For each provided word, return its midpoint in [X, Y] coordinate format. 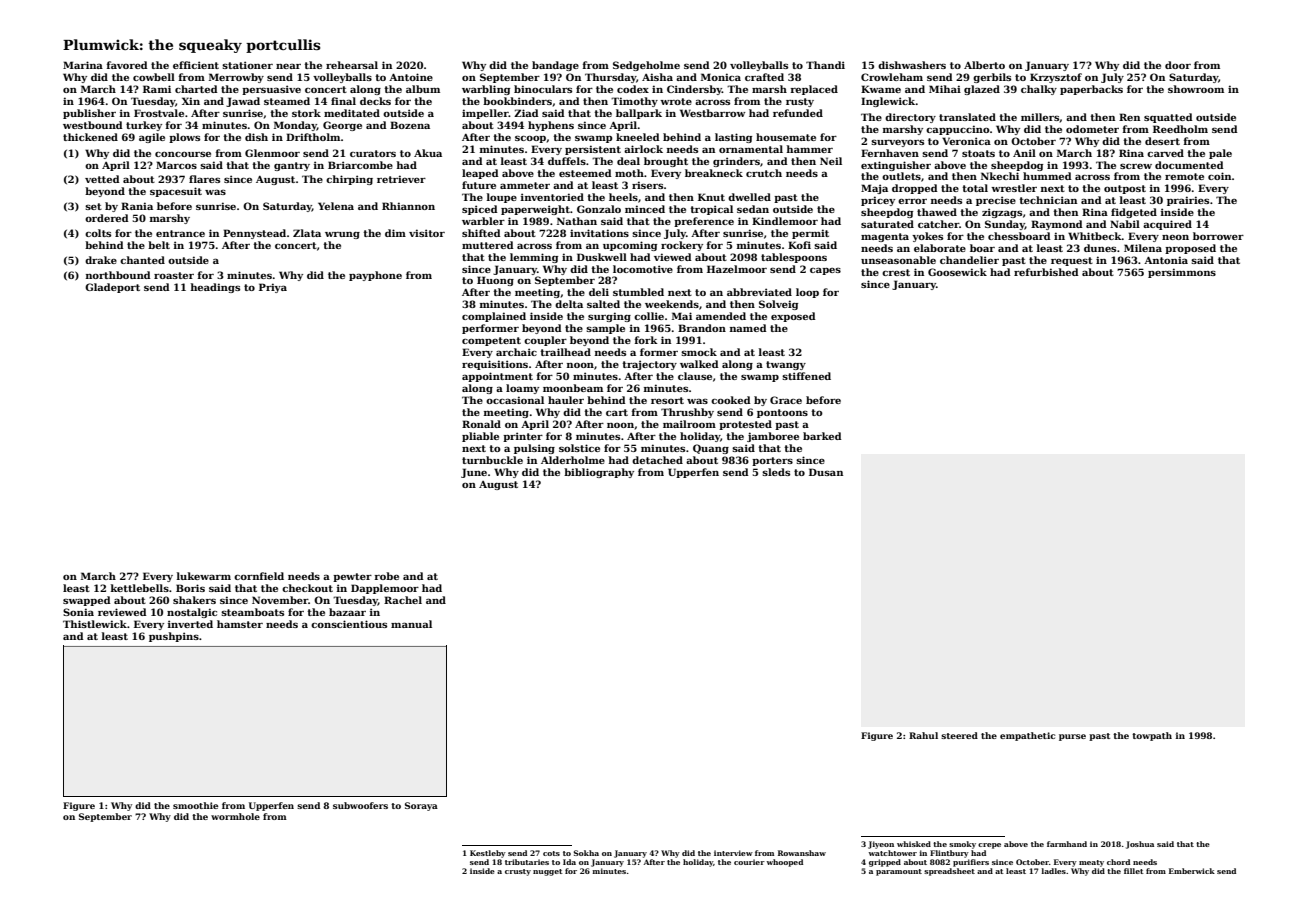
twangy [786, 365]
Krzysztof [1056, 78]
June [474, 473]
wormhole [235, 816]
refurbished [1046, 272]
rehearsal [352, 65]
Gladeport [112, 288]
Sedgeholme [646, 66]
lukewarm [204, 576]
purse [1072, 737]
